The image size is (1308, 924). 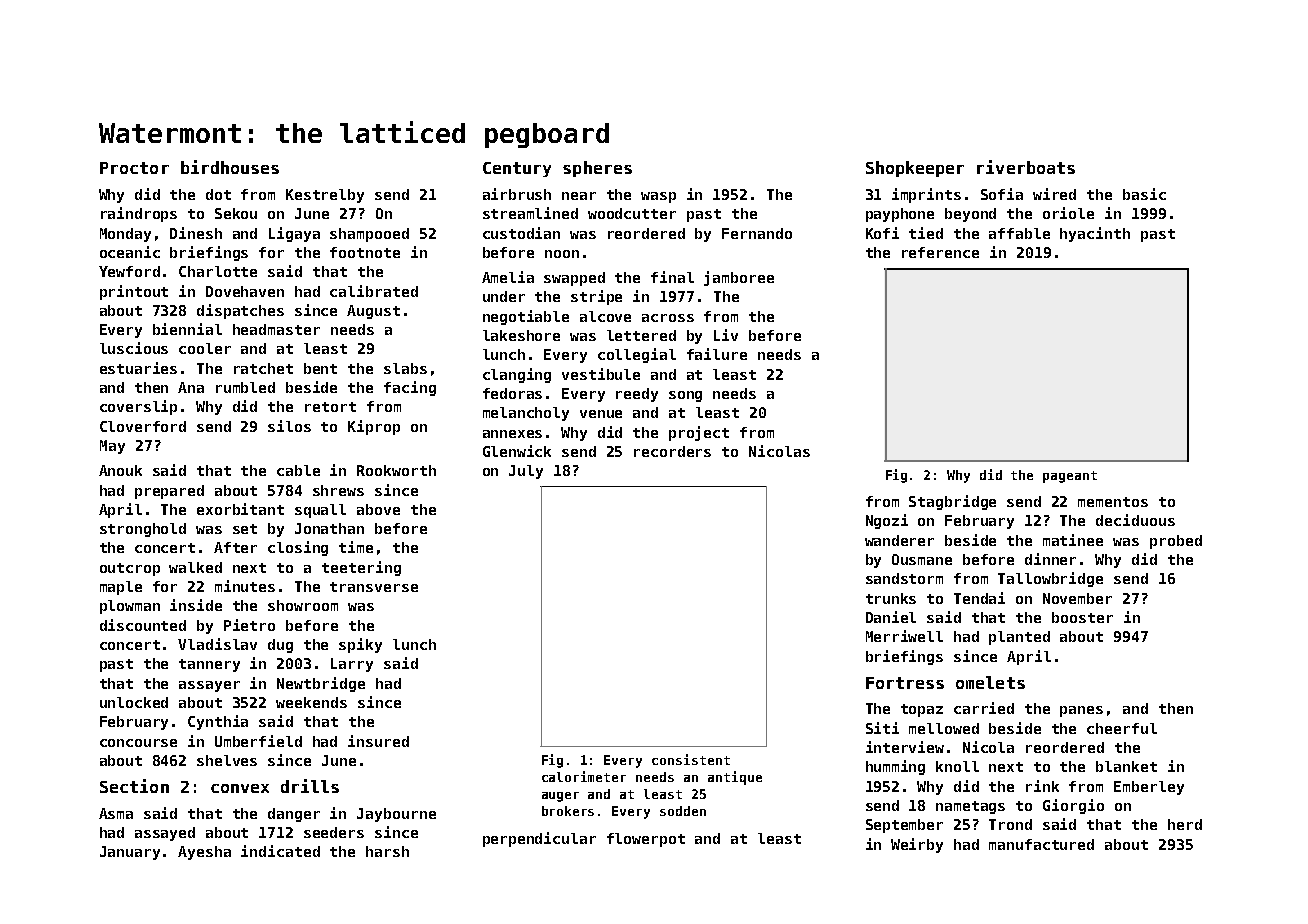 I want to click on Cynthia, so click(x=218, y=722).
